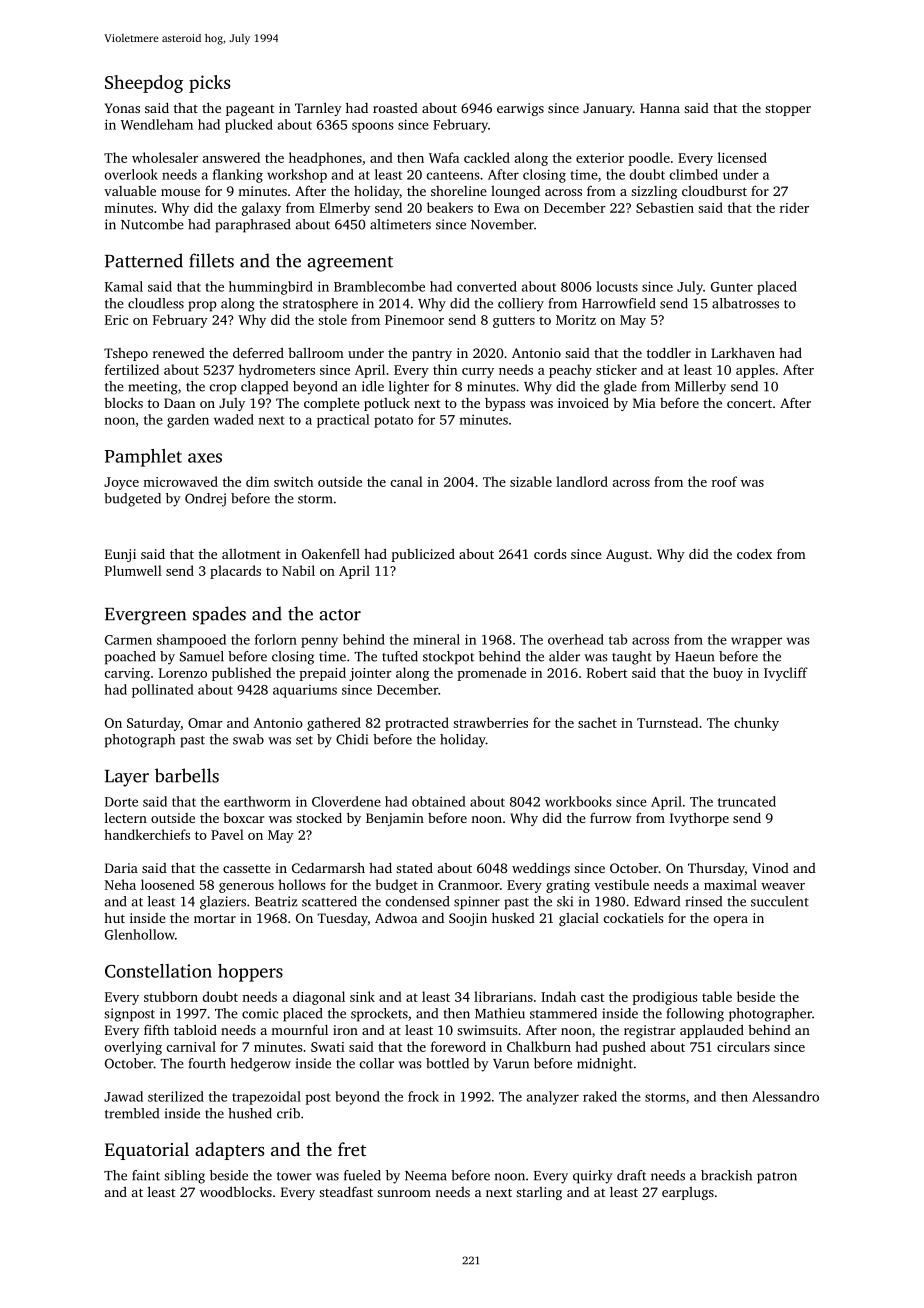  Describe the element at coordinates (786, 674) in the screenshot. I see `Ivycliff` at that location.
